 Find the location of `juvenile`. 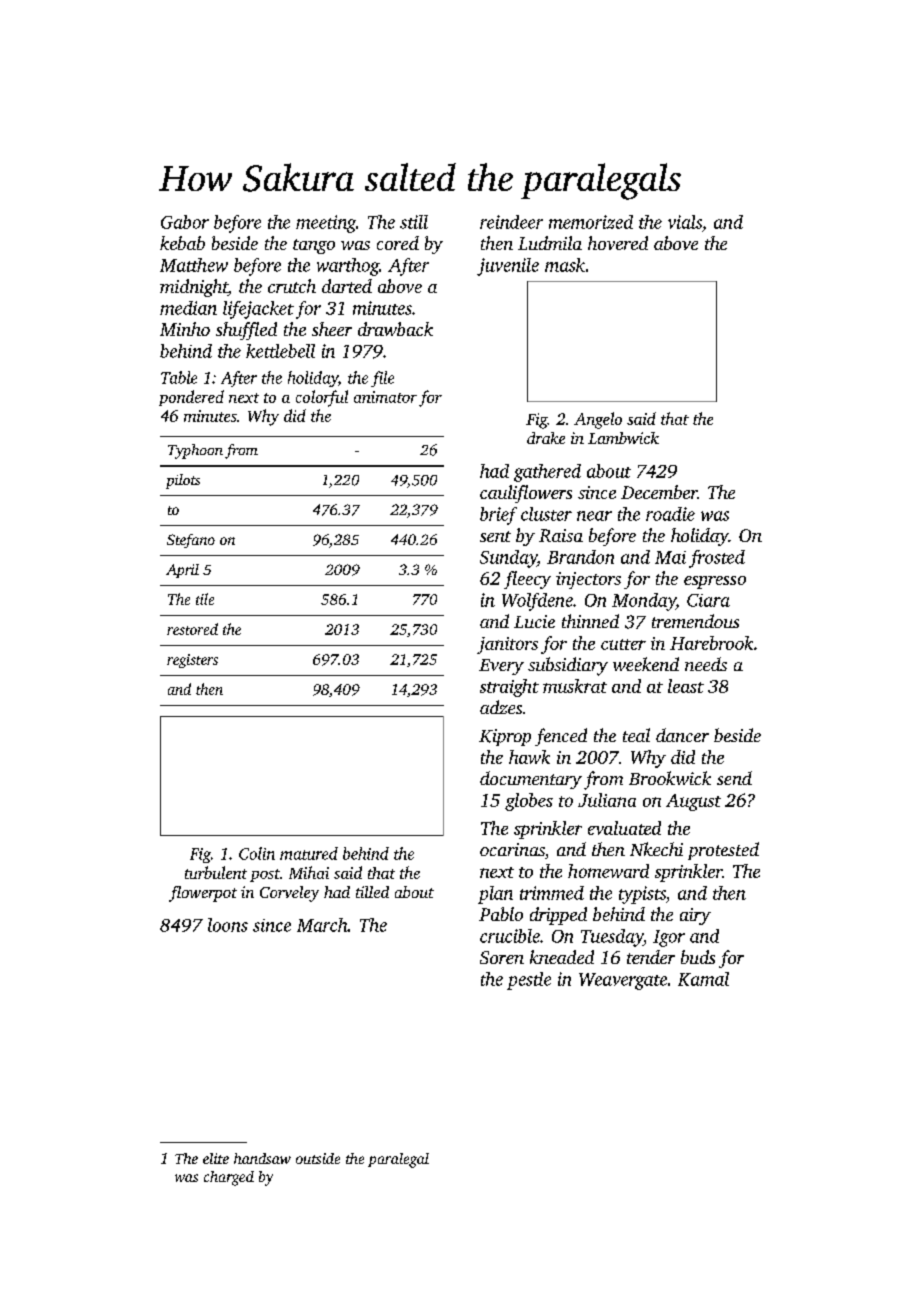

juvenile is located at coordinates (508, 267).
